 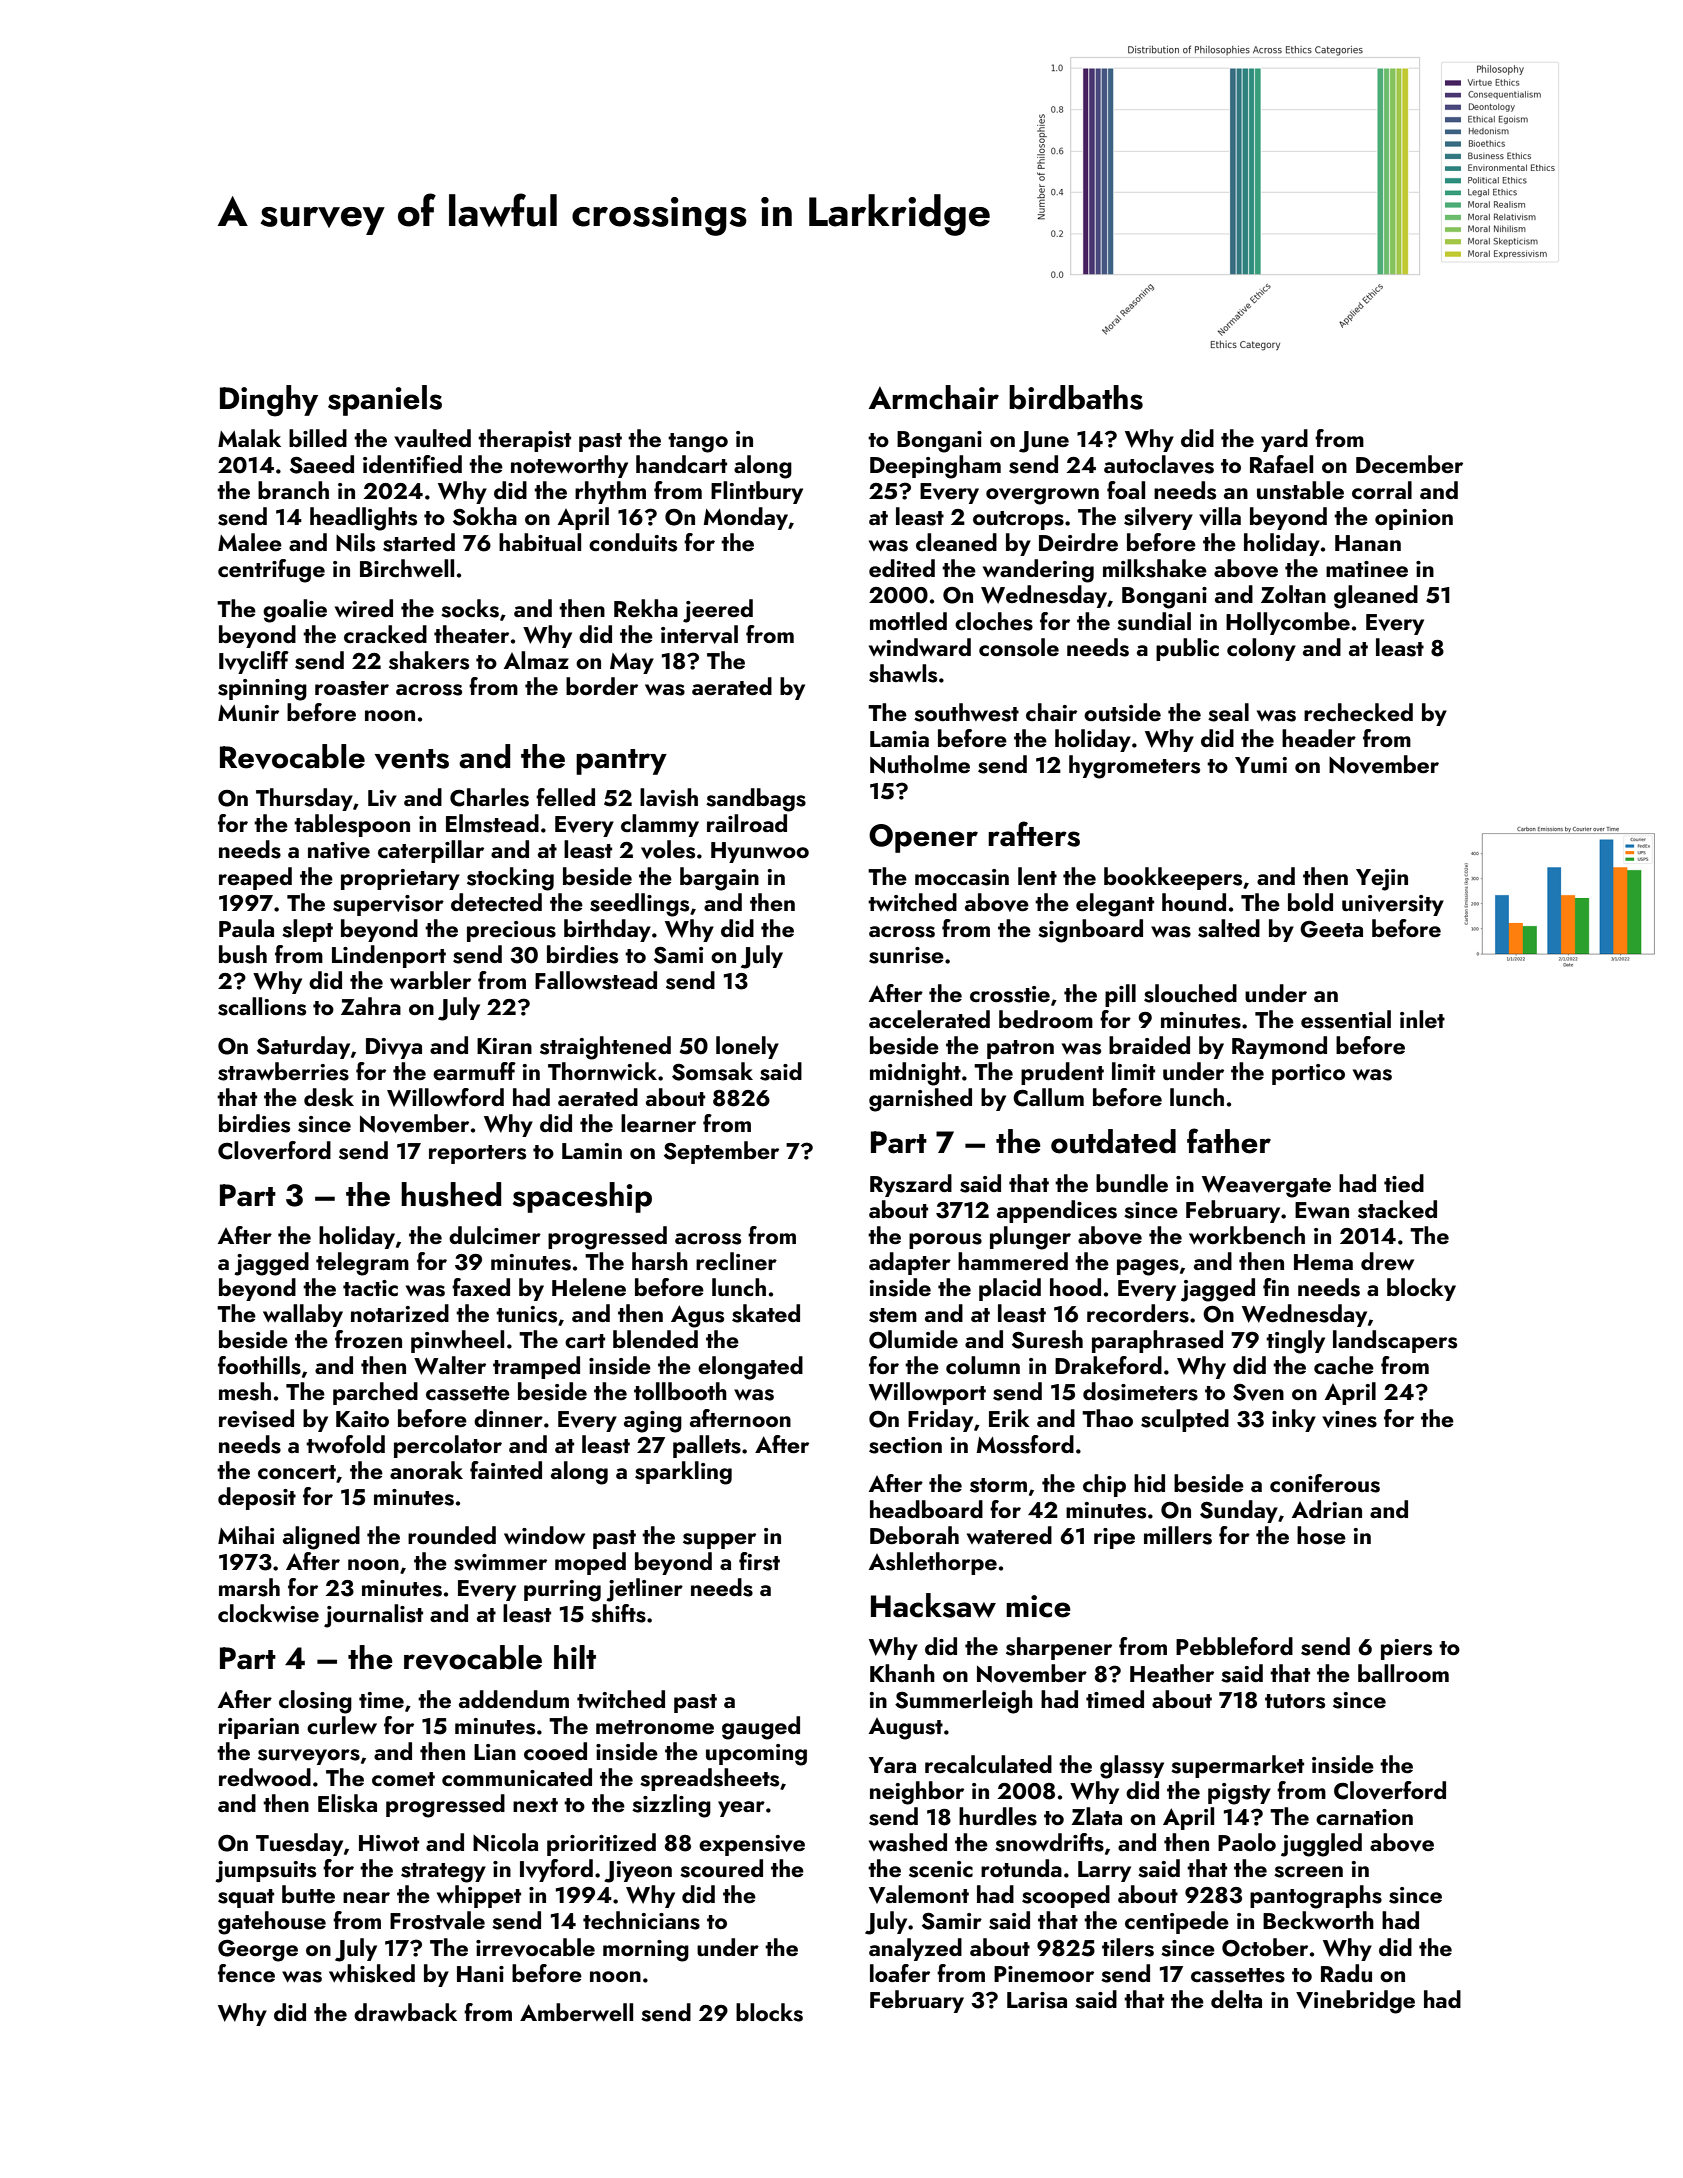 What do you see at coordinates (262, 690) in the document?
I see `spinning` at bounding box center [262, 690].
